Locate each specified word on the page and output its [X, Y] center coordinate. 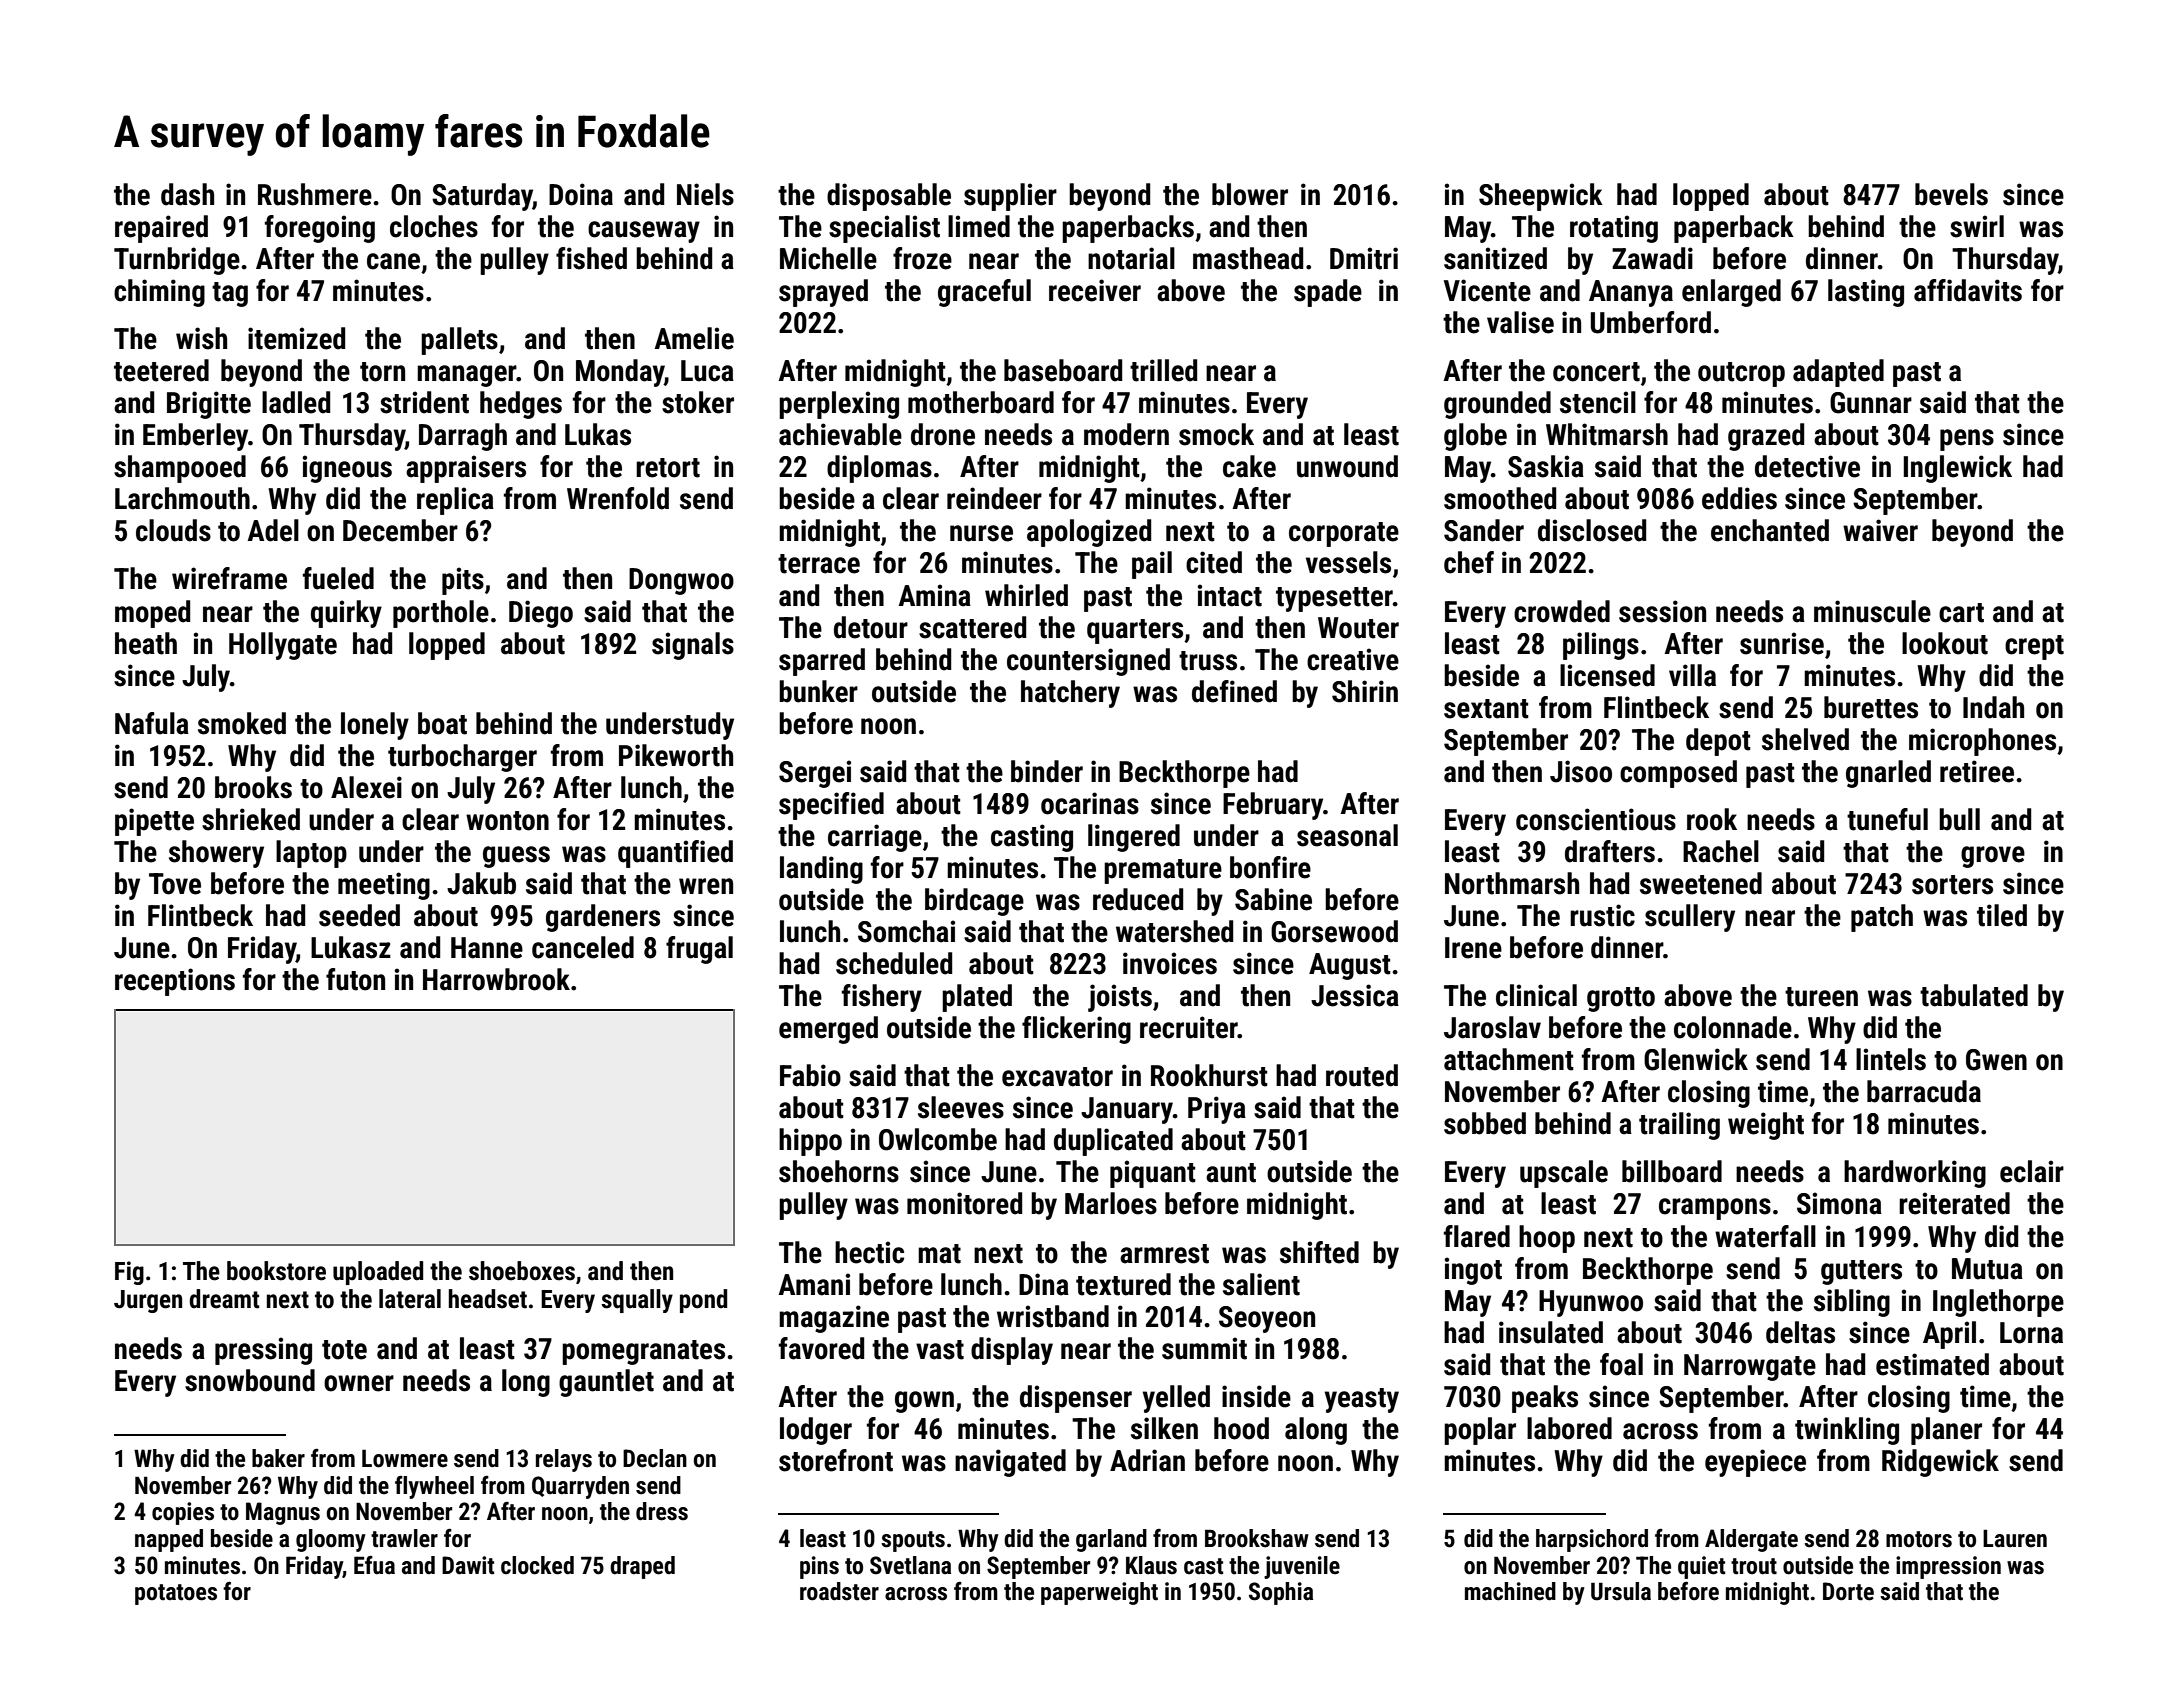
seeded [359, 915]
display [1012, 1351]
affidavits [1968, 290]
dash [187, 194]
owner [359, 1383]
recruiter [1189, 1027]
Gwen [1996, 1060]
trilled [1163, 370]
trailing [1679, 1126]
